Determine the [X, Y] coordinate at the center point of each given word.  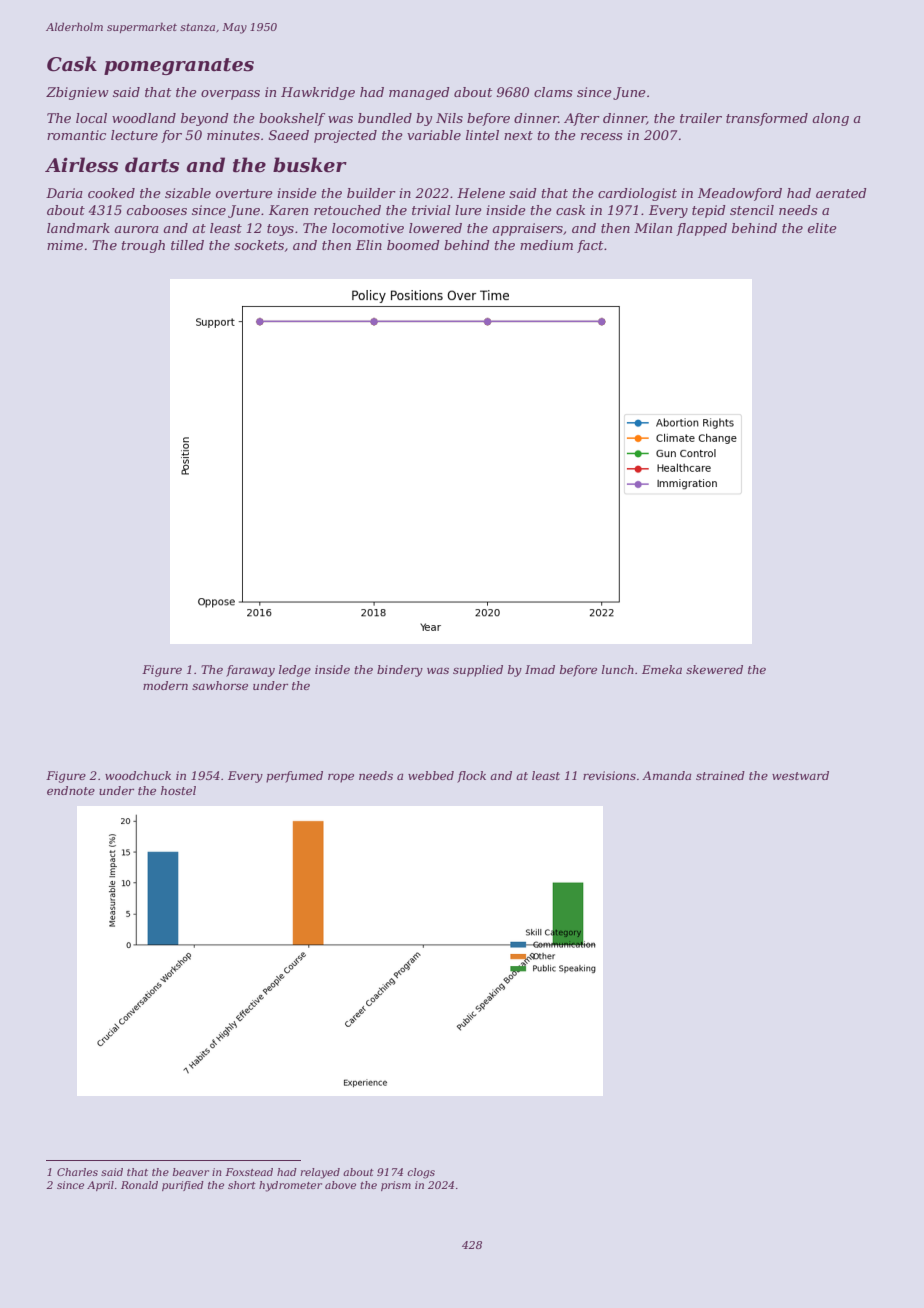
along [830, 119]
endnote [71, 790]
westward [800, 775]
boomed [413, 245]
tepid [709, 211]
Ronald [139, 1185]
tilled [187, 245]
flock [471, 777]
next [518, 135]
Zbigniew [77, 93]
